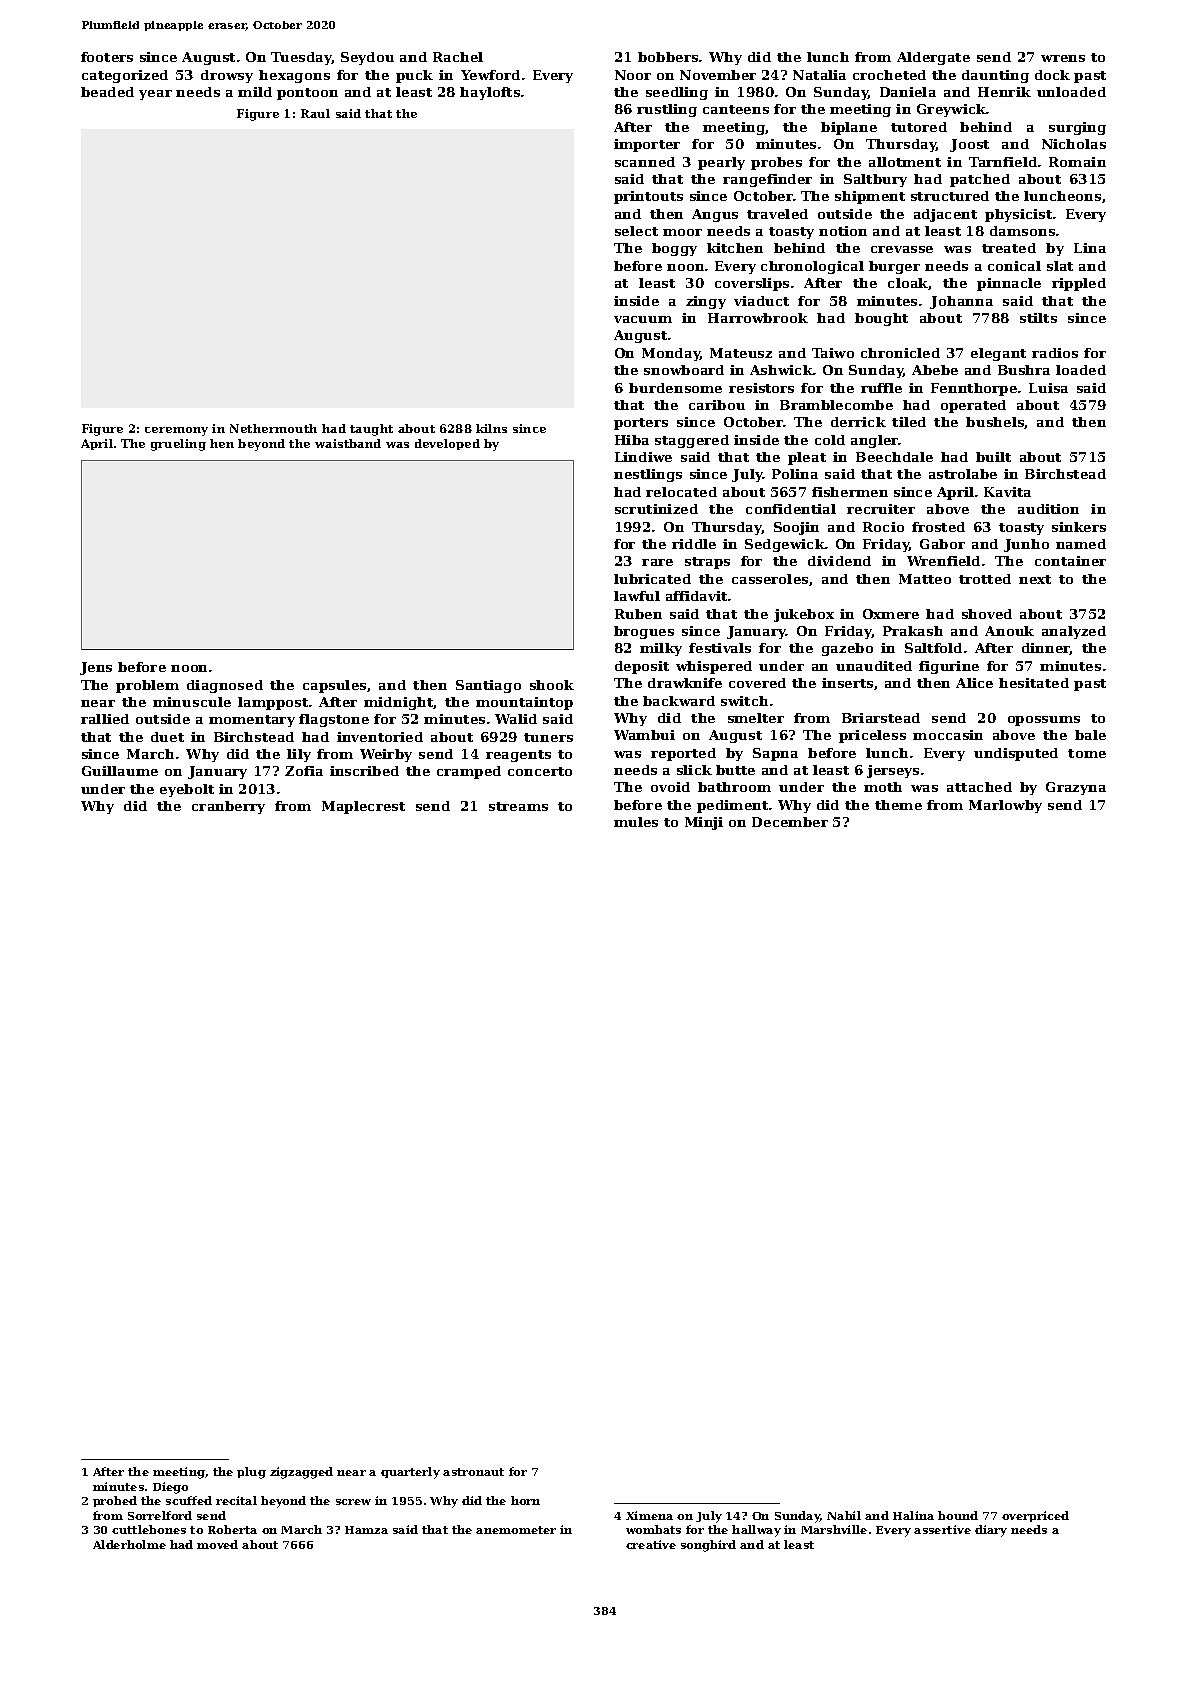 The height and width of the screenshot is (1681, 1188). What do you see at coordinates (1081, 544) in the screenshot?
I see `named` at bounding box center [1081, 544].
